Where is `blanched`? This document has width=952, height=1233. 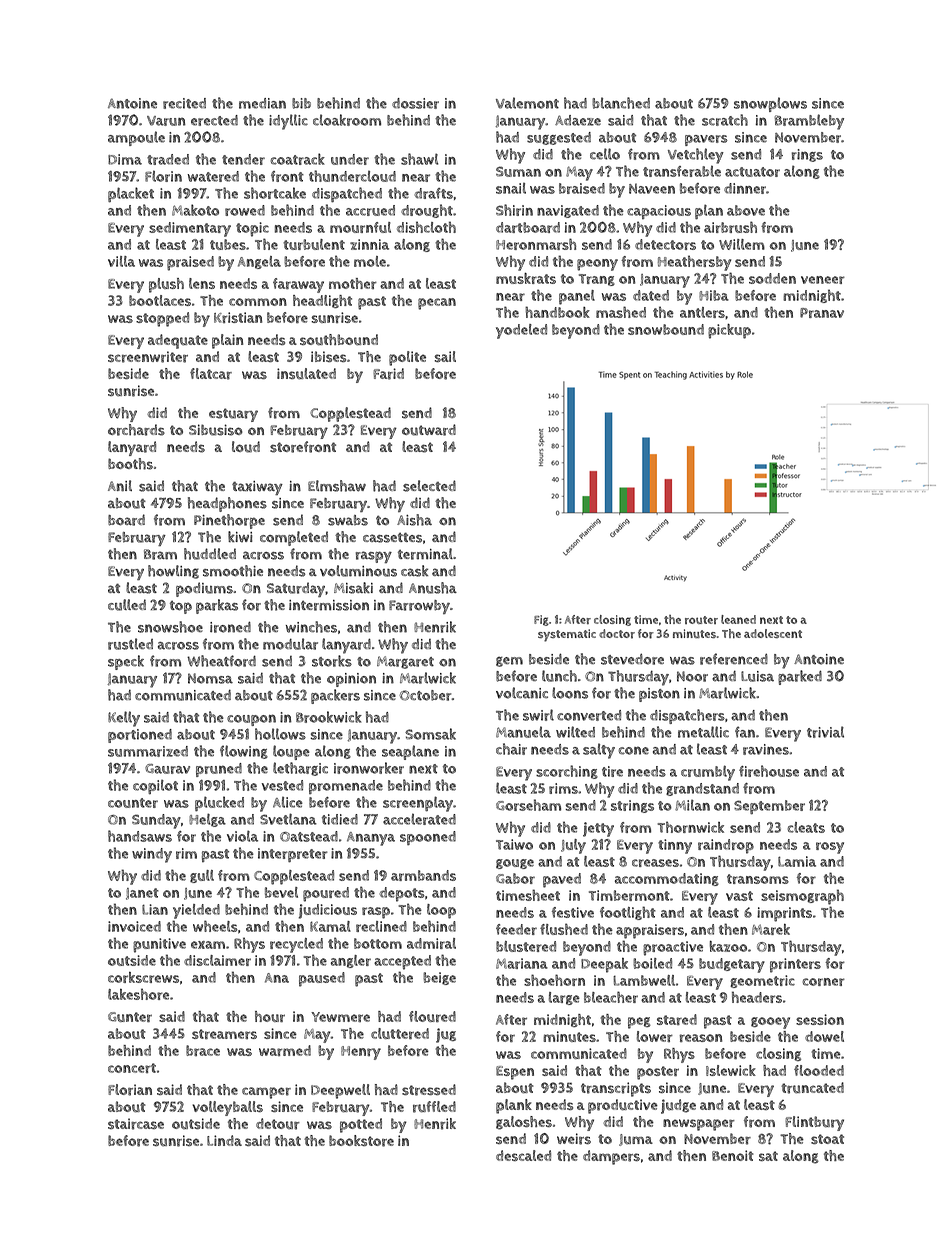
blanched is located at coordinates (621, 103).
